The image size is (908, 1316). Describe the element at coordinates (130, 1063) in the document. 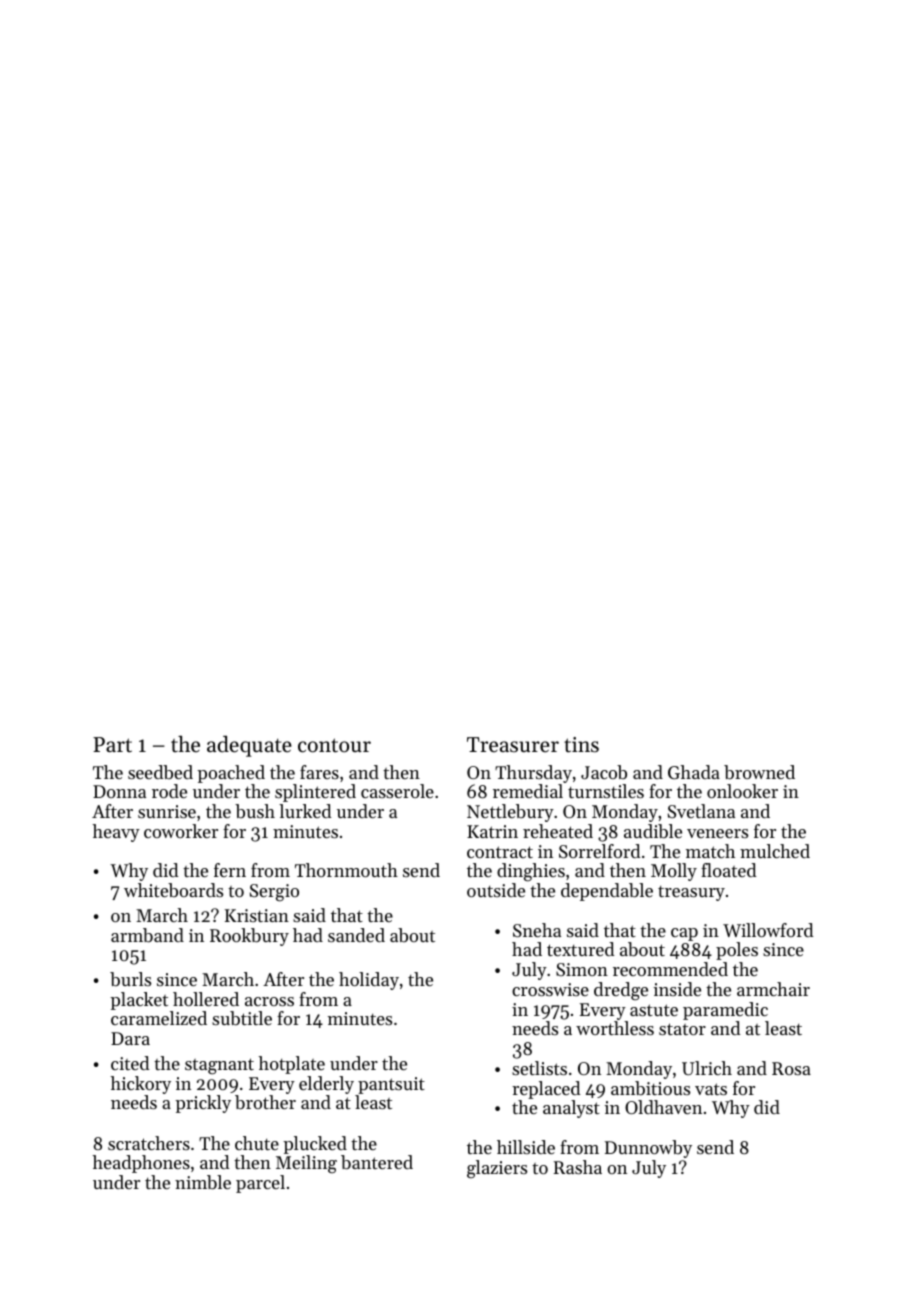

I see `cited` at that location.
